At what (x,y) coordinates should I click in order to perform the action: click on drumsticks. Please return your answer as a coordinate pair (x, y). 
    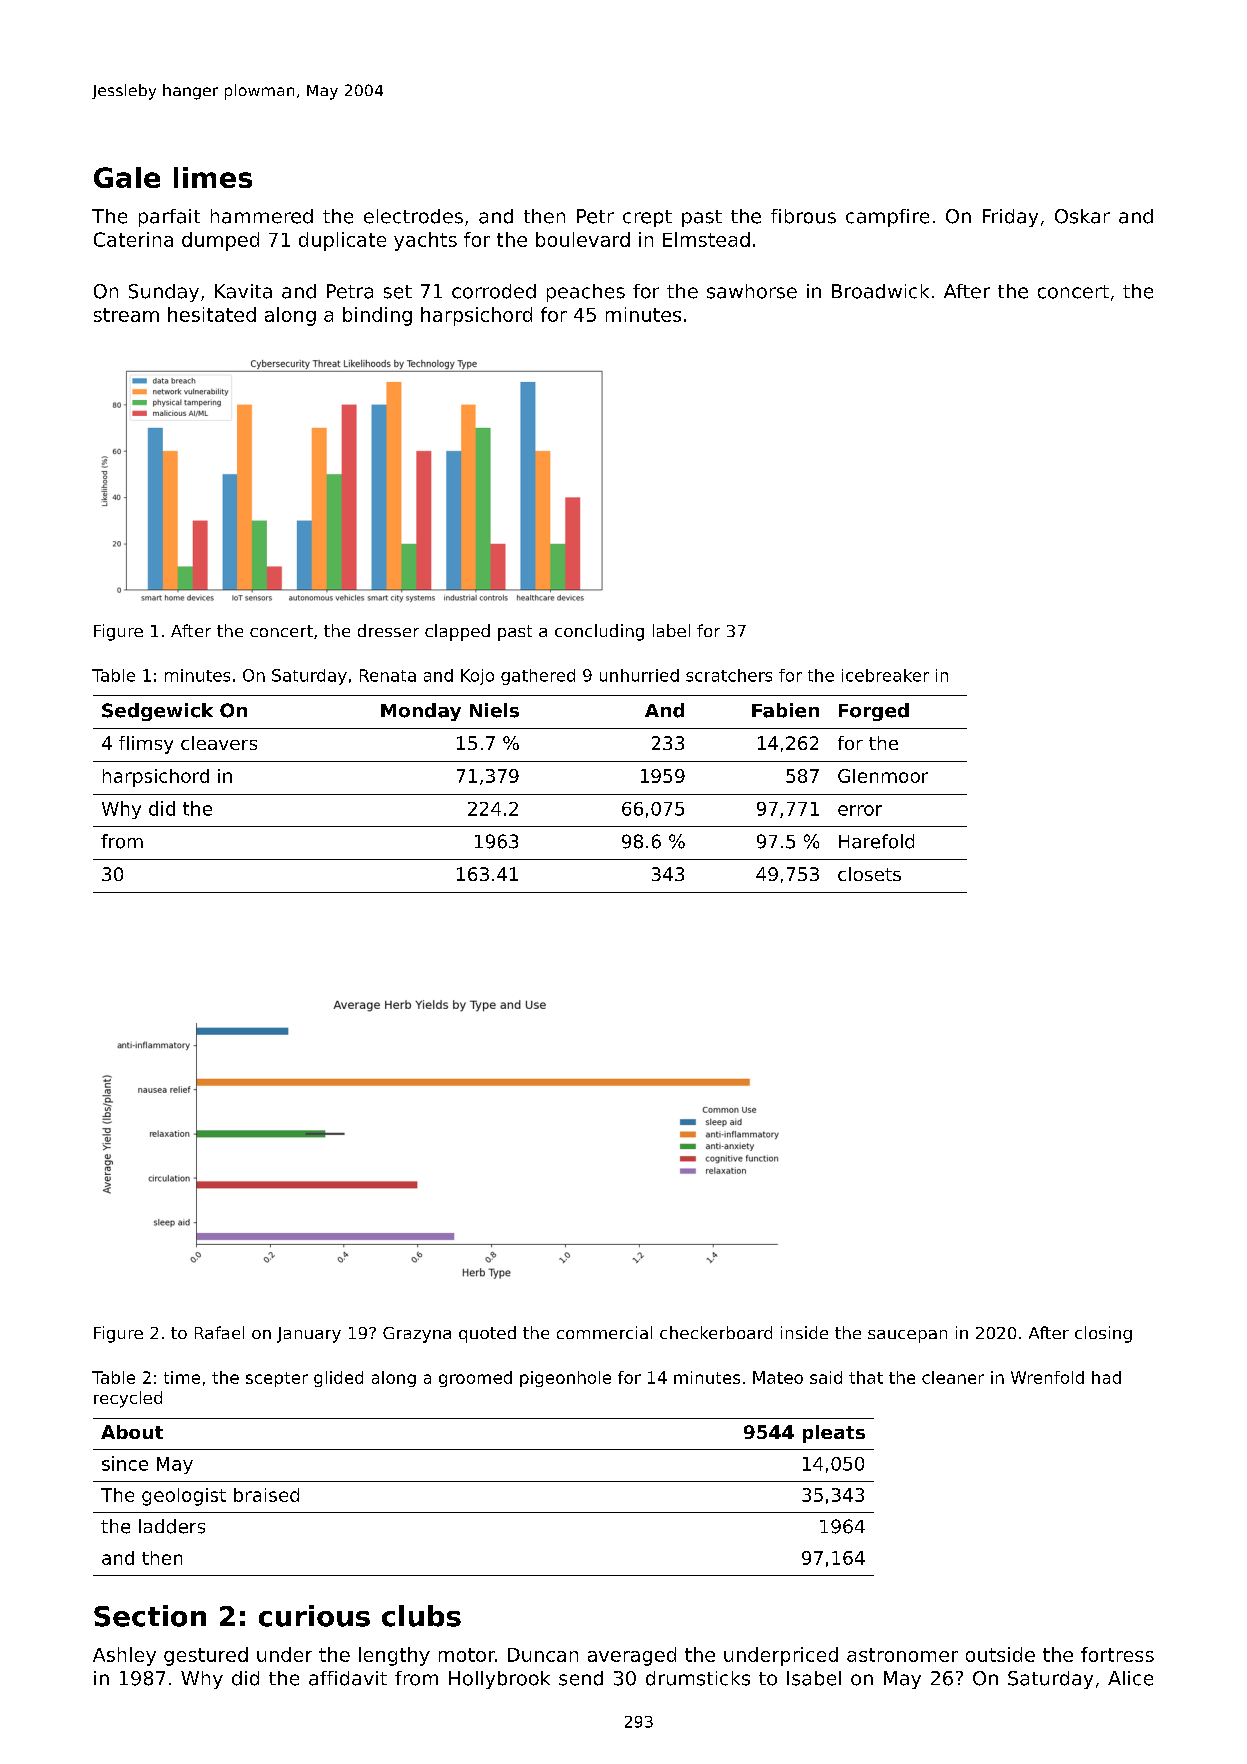
    Looking at the image, I should click on (698, 1678).
